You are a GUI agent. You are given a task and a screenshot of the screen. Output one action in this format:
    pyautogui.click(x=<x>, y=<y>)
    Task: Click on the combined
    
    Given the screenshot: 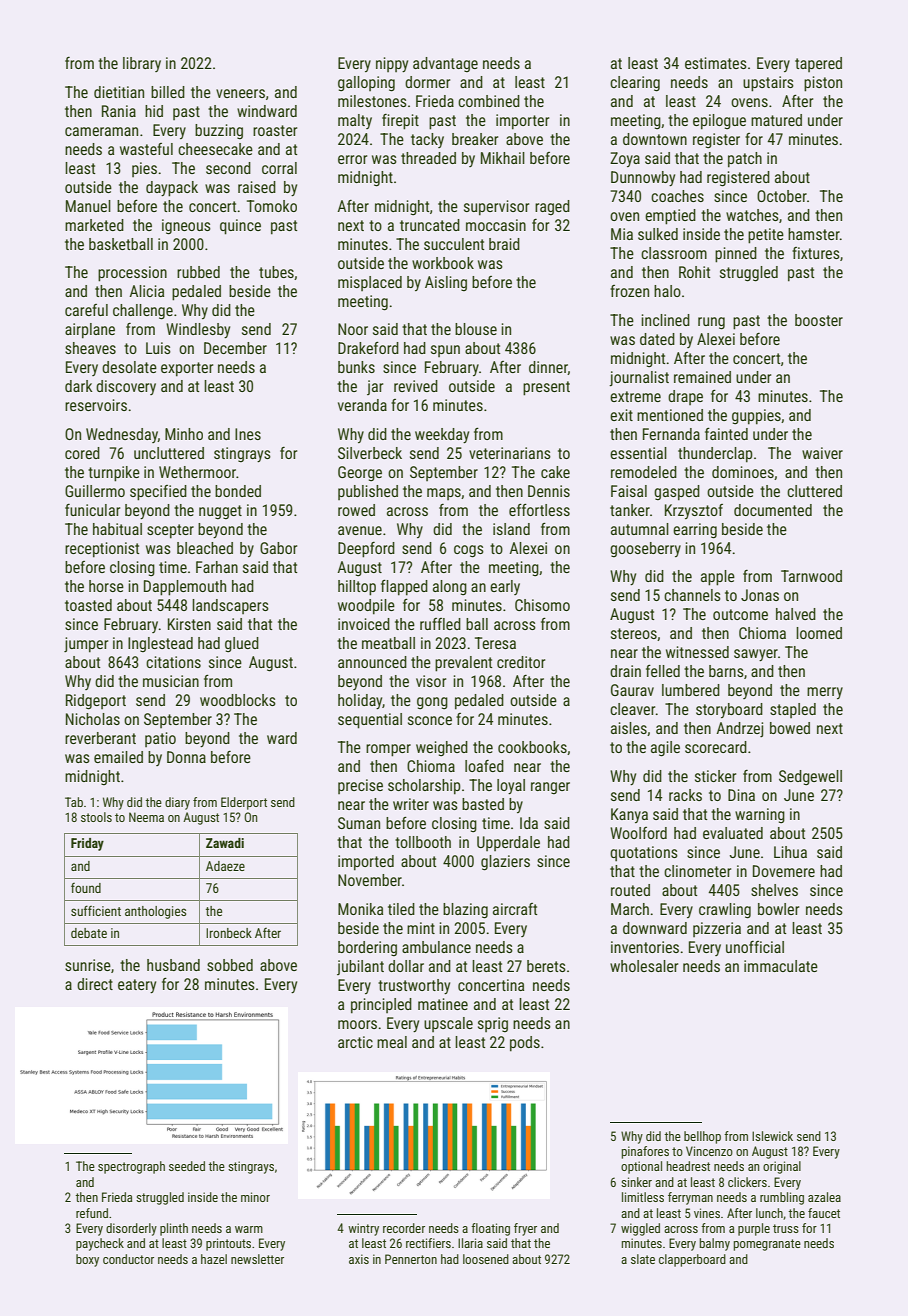 What is the action you would take?
    pyautogui.click(x=489, y=101)
